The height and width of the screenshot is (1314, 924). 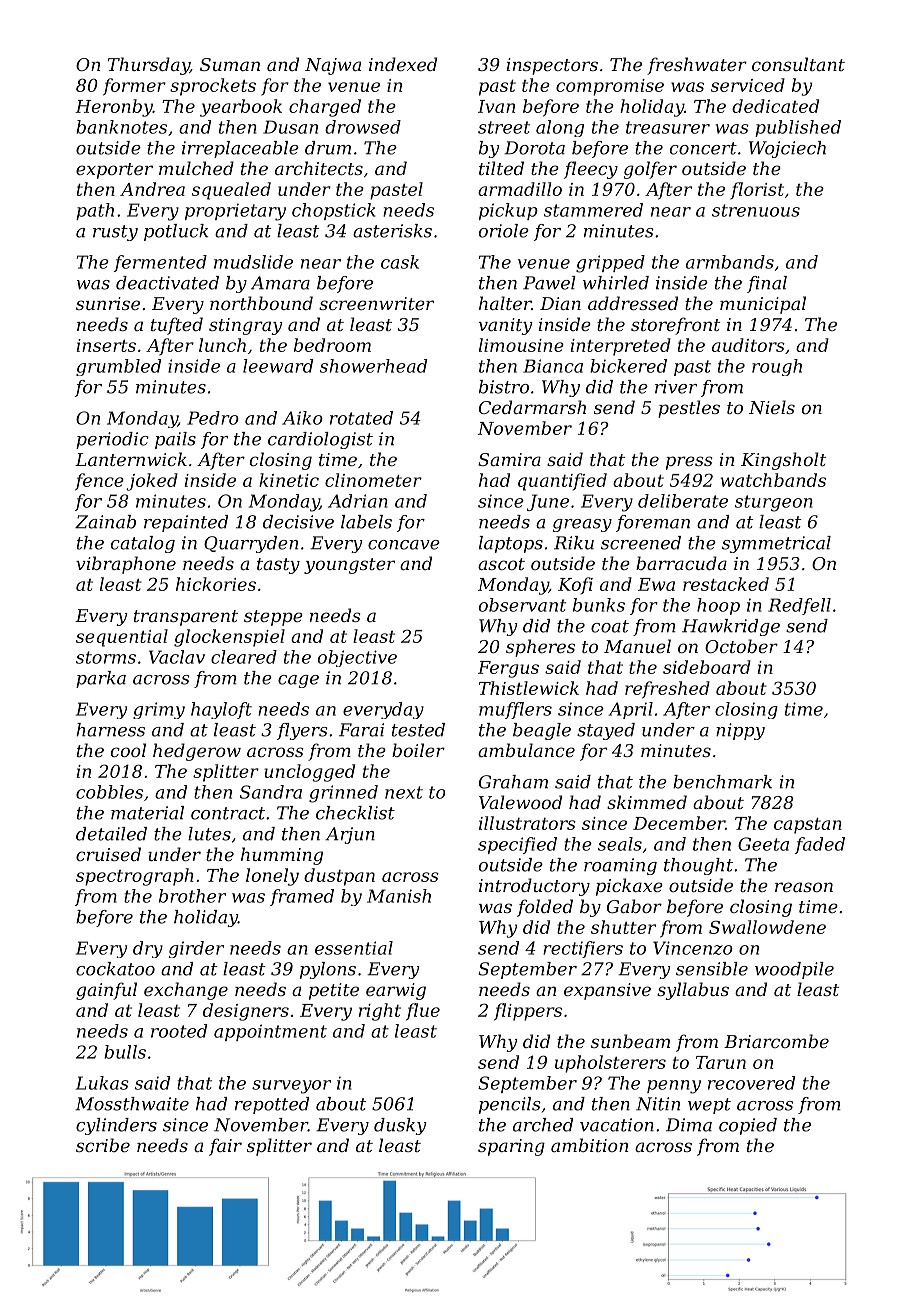 What do you see at coordinates (403, 64) in the screenshot?
I see `indexed` at bounding box center [403, 64].
